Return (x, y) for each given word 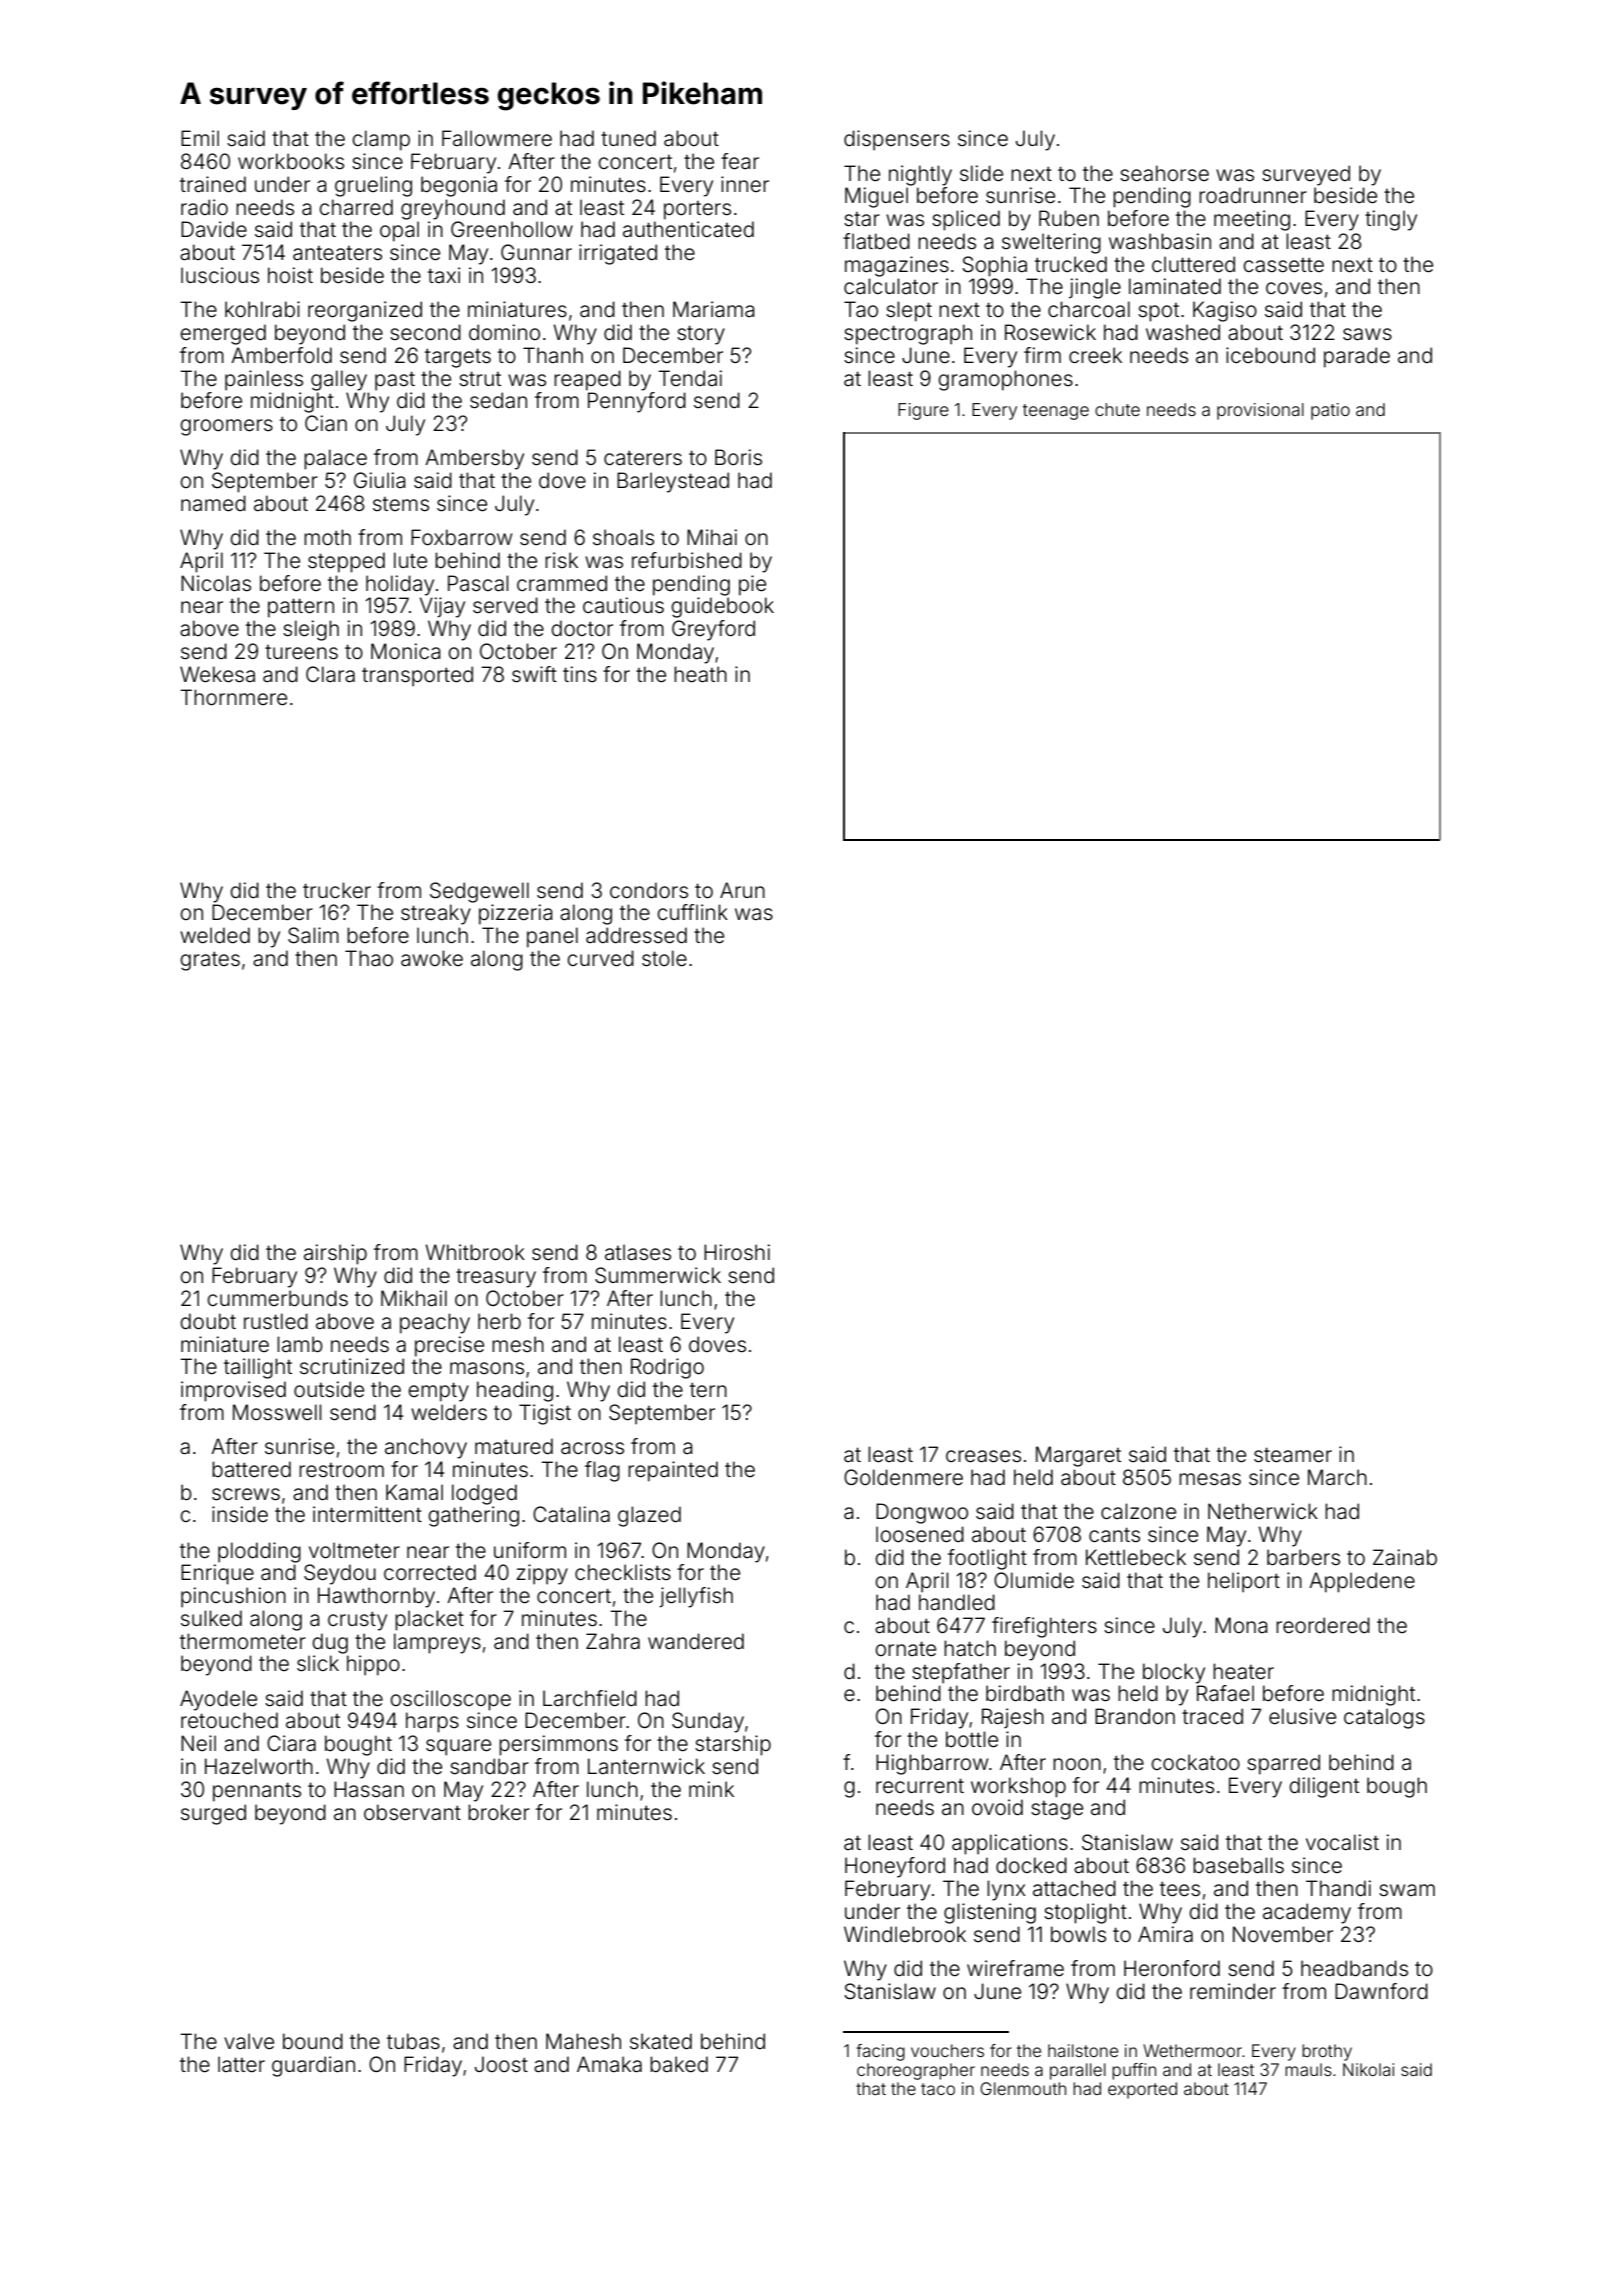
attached (1074, 1888)
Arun (742, 890)
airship (335, 1254)
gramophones (1005, 380)
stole (664, 958)
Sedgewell (479, 892)
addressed (636, 935)
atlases (638, 1252)
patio (1330, 411)
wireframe (1015, 1968)
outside (329, 1389)
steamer (1293, 1455)
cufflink (692, 912)
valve (249, 2041)
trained (213, 184)
